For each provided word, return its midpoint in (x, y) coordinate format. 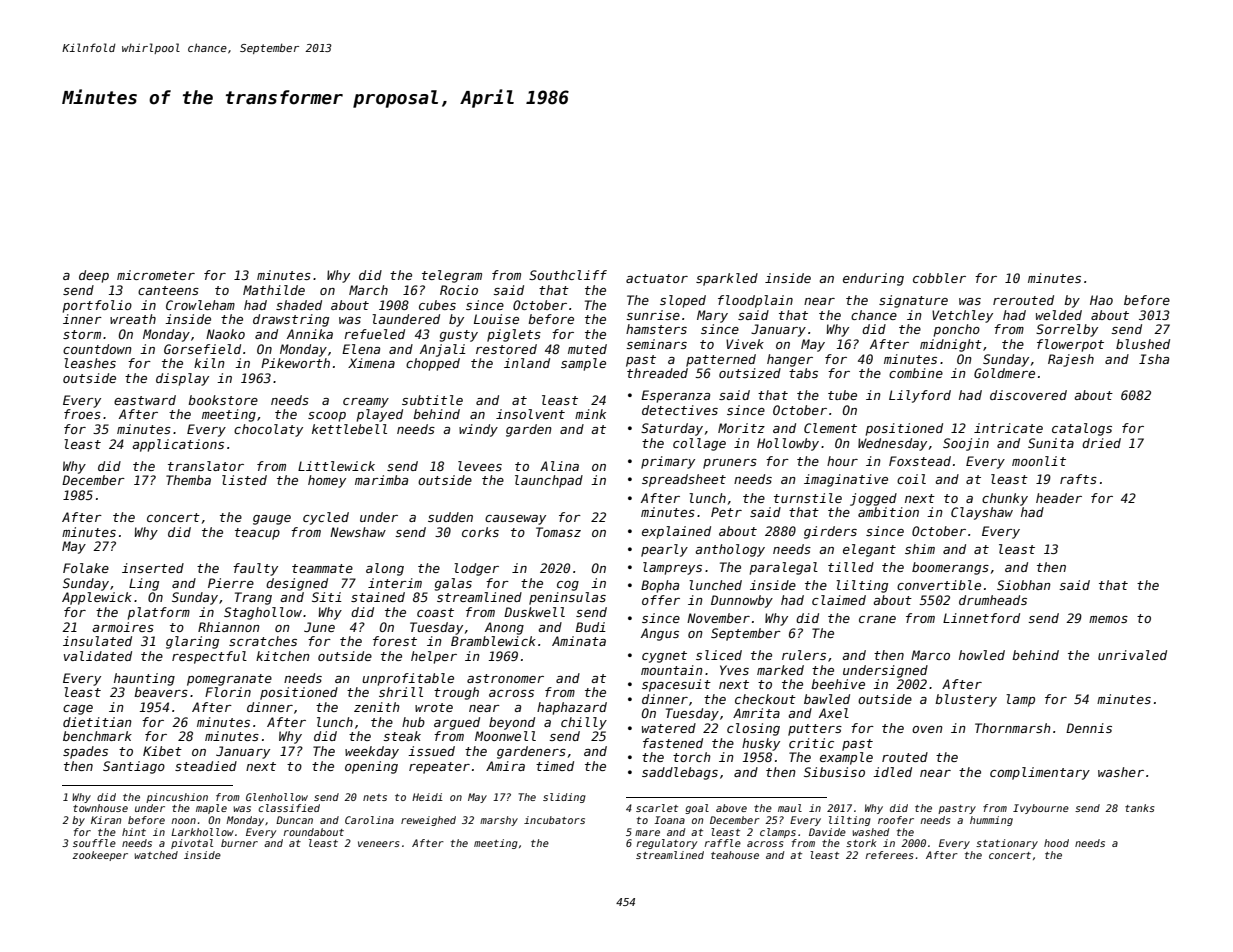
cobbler (939, 278)
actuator (657, 278)
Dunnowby (742, 601)
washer (1121, 772)
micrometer (156, 275)
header (1059, 498)
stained (378, 597)
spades (85, 752)
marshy (499, 821)
